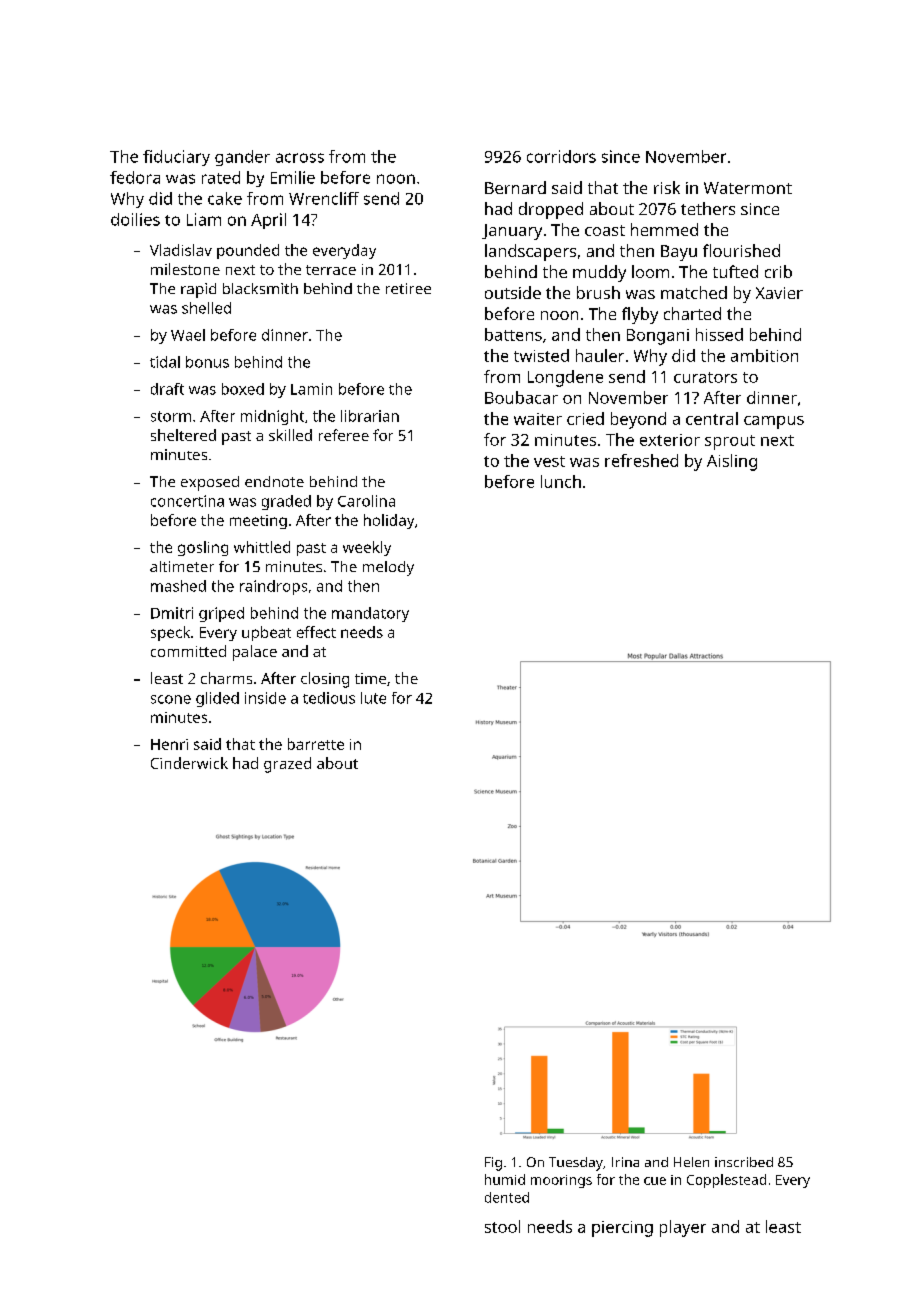 This screenshot has height=1311, width=924. What do you see at coordinates (507, 1197) in the screenshot?
I see `dented` at bounding box center [507, 1197].
